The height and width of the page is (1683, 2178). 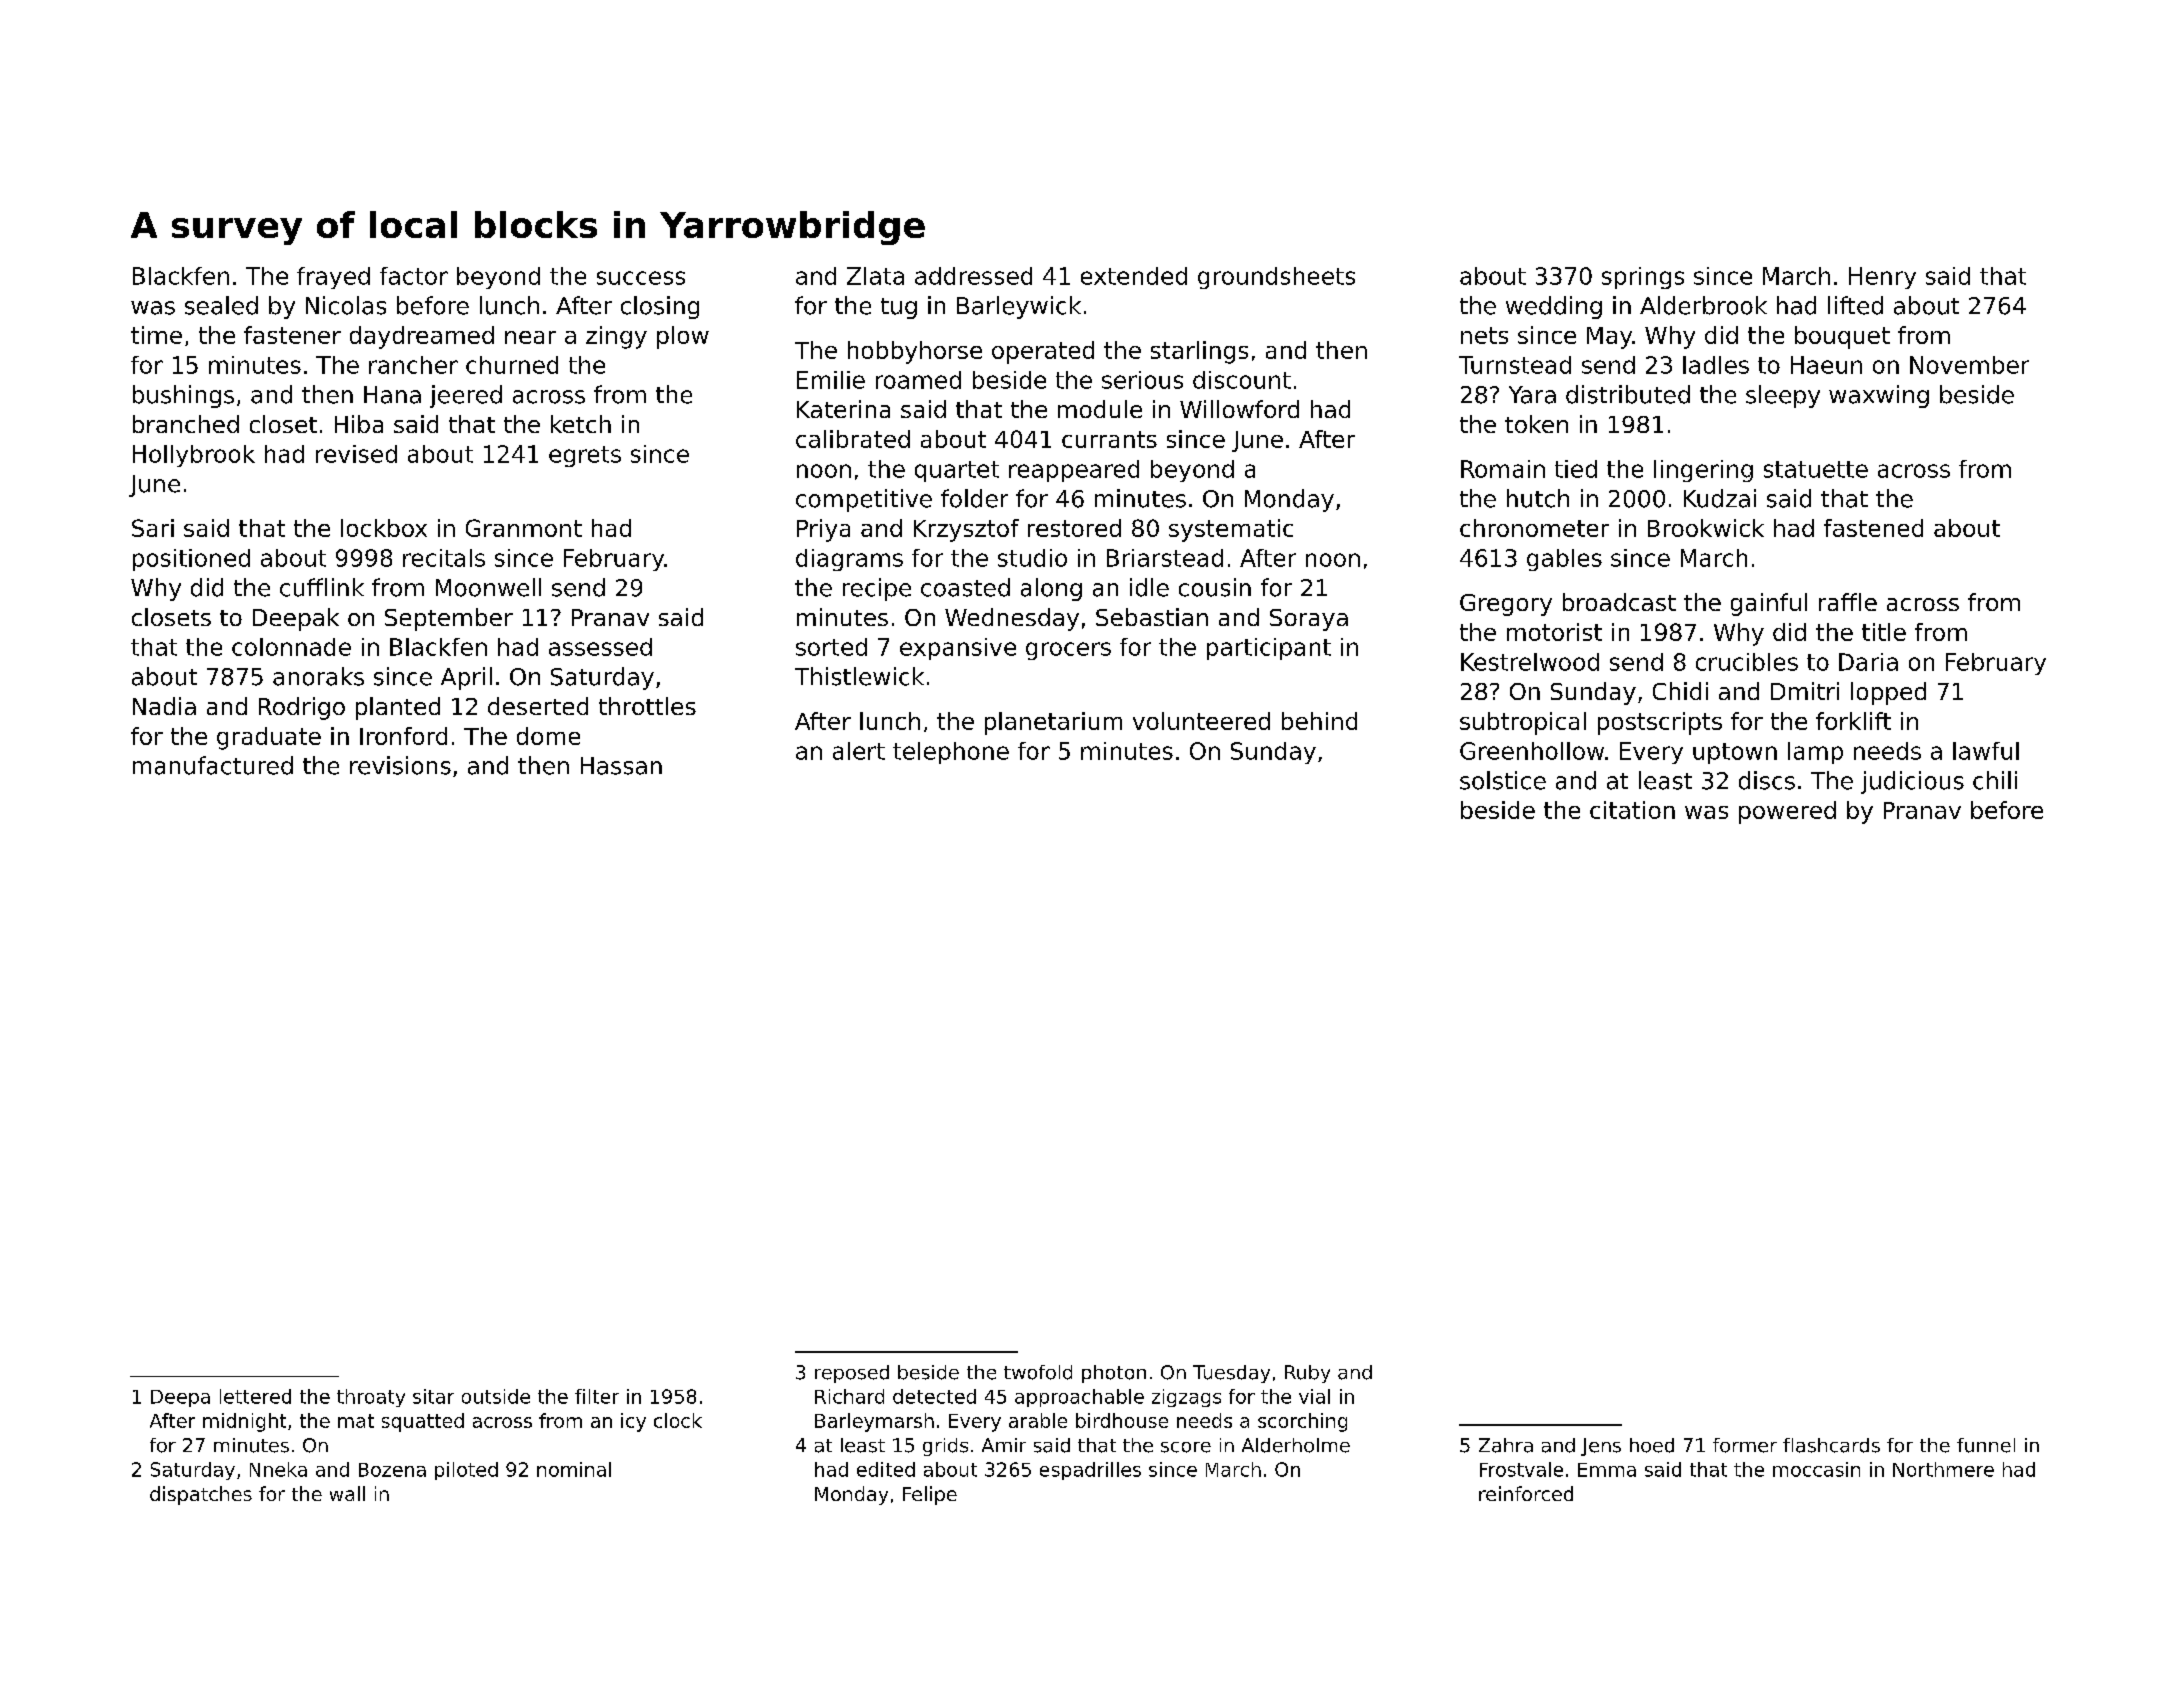 I want to click on reposed, so click(x=852, y=1374).
